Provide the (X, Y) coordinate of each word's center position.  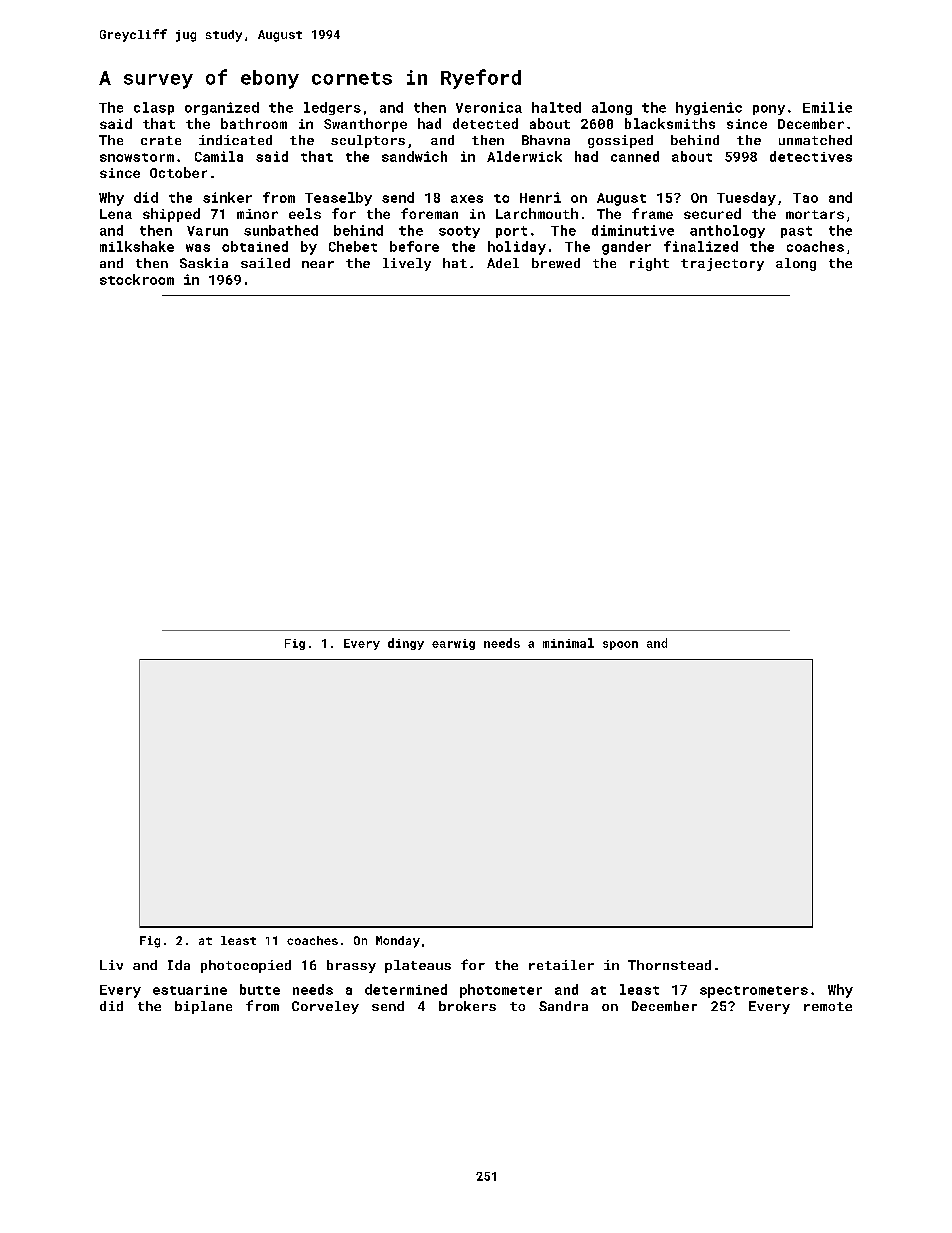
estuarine (190, 990)
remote (828, 1006)
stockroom (137, 279)
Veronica (489, 107)
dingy (406, 644)
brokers (467, 1006)
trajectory (722, 264)
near (318, 264)
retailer (561, 965)
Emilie (827, 107)
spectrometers (754, 992)
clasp (154, 108)
